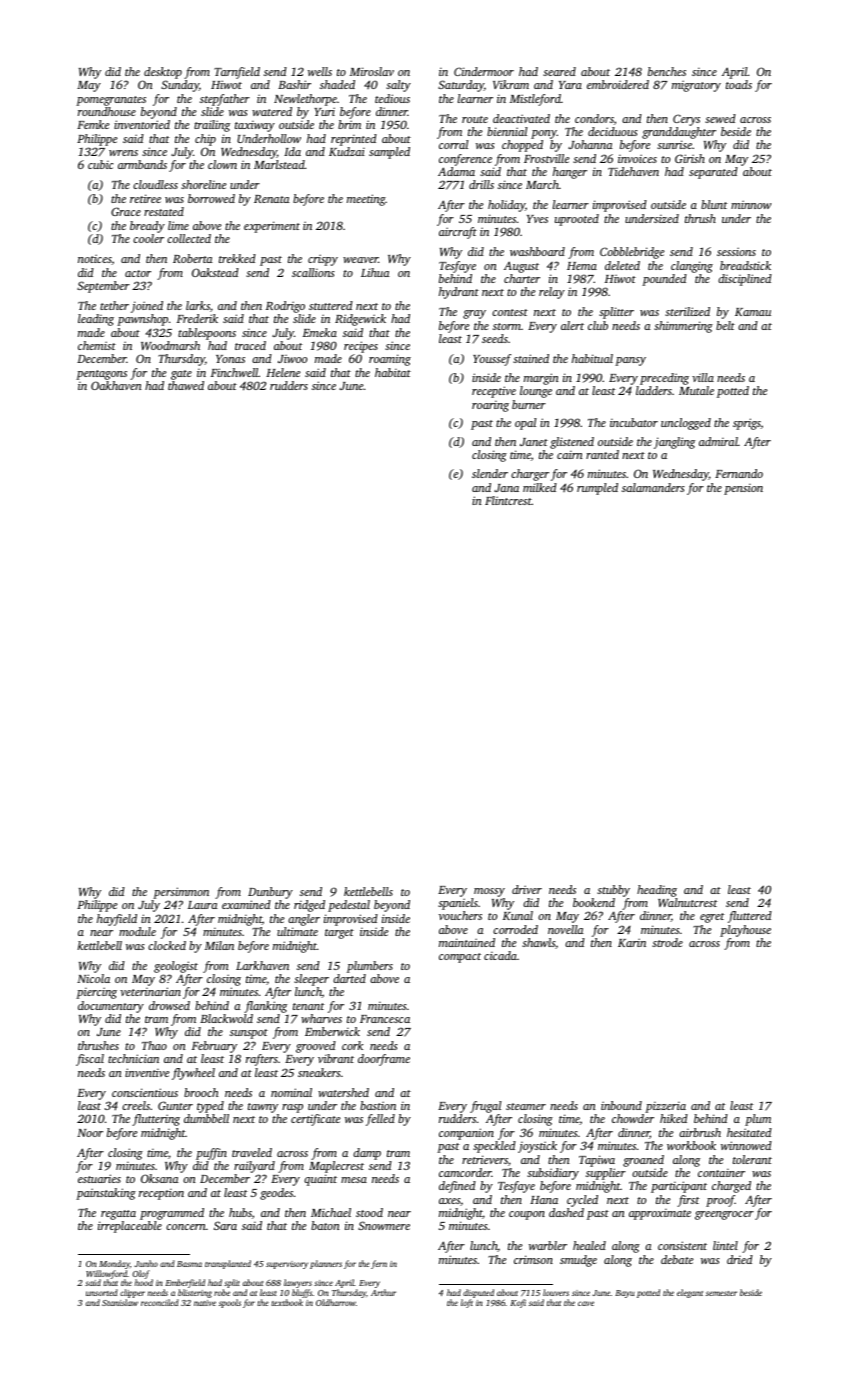 The width and height of the screenshot is (849, 1400). I want to click on dumbbell, so click(206, 1118).
